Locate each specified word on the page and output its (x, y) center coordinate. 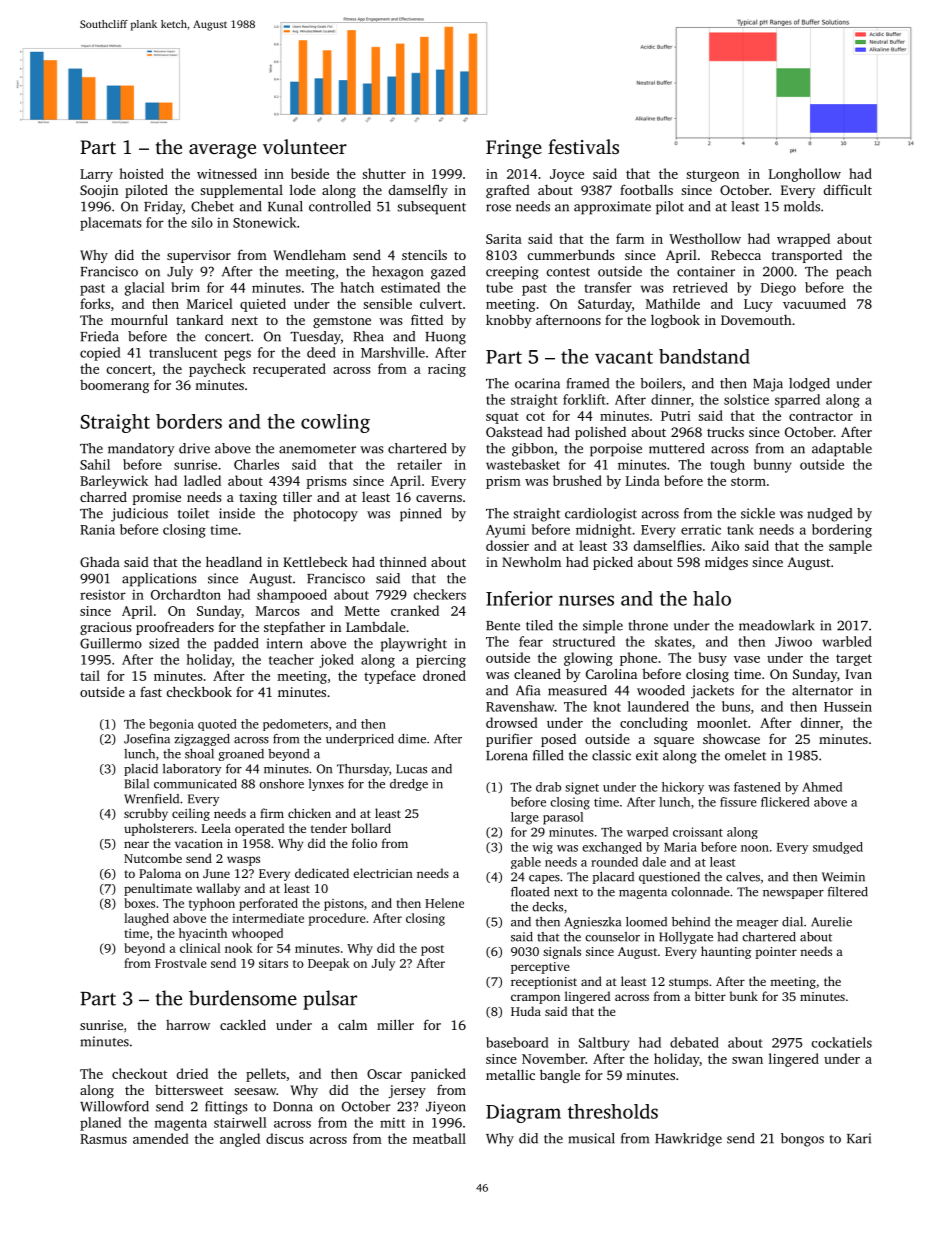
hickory (683, 788)
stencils (424, 255)
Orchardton (186, 594)
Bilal (137, 784)
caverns (439, 498)
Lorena (507, 756)
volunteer (305, 146)
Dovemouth (756, 320)
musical (591, 1138)
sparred (797, 401)
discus (285, 1138)
